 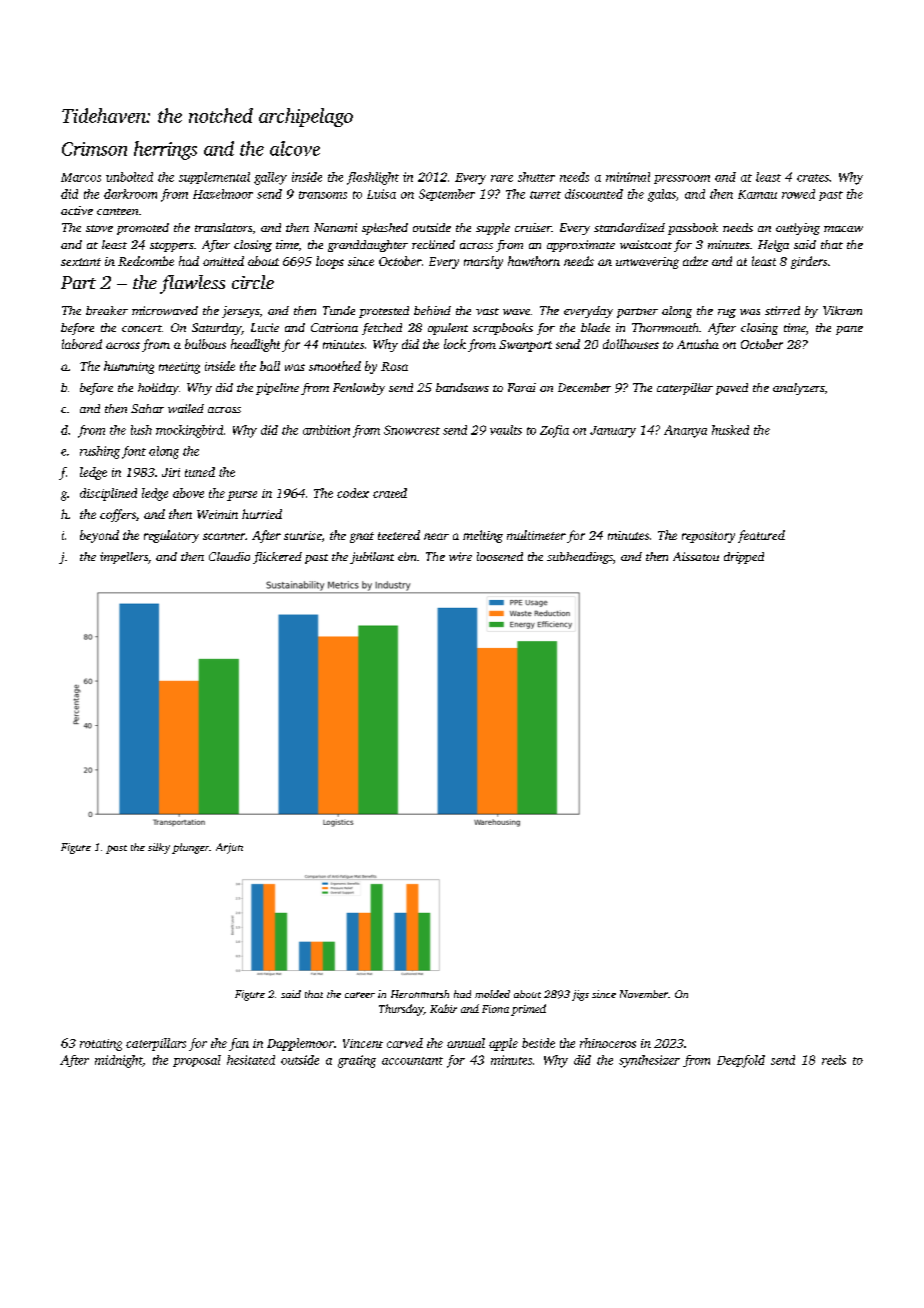 What do you see at coordinates (94, 149) in the screenshot?
I see `Crimson` at bounding box center [94, 149].
